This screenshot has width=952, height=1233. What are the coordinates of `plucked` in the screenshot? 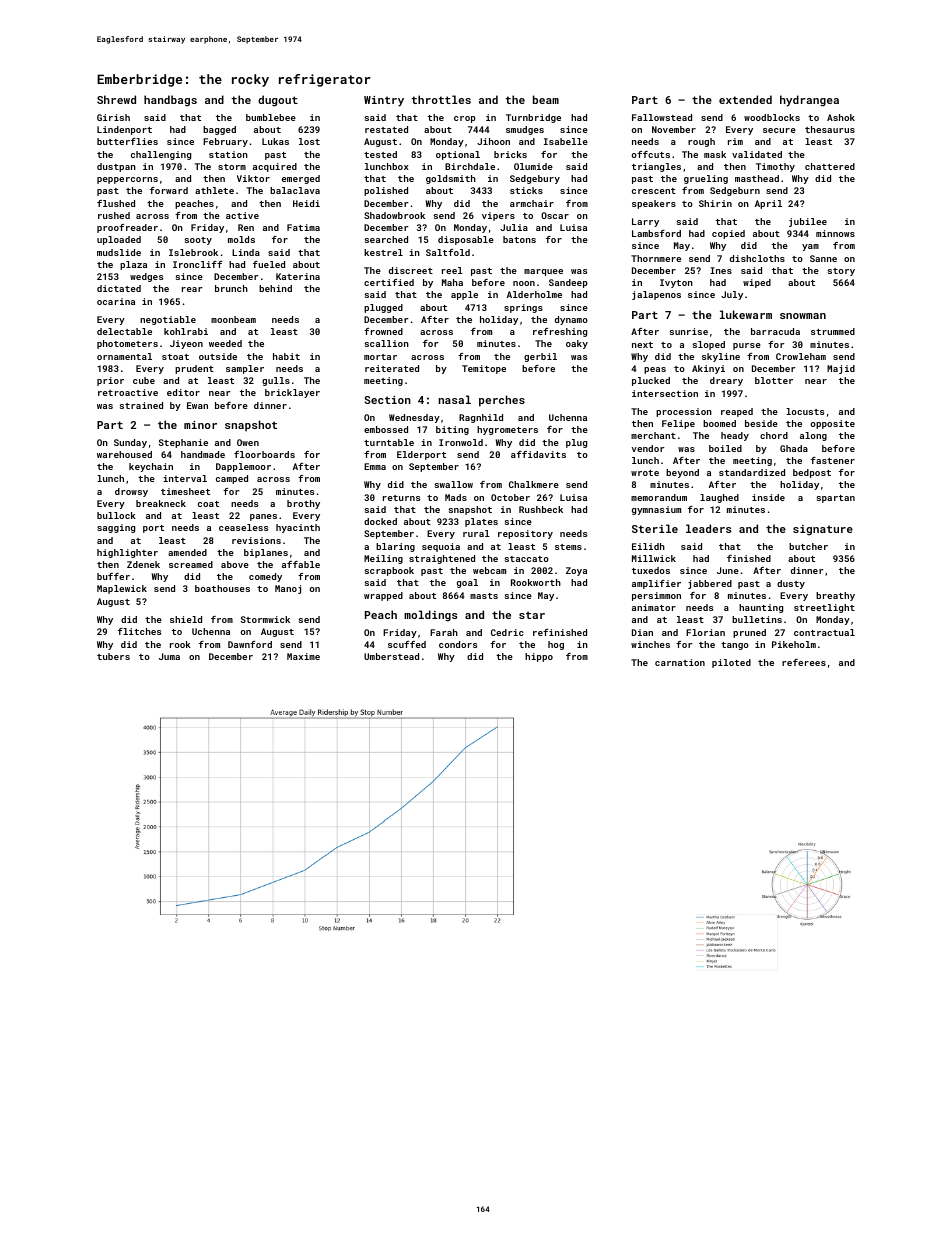 It's located at (651, 381).
